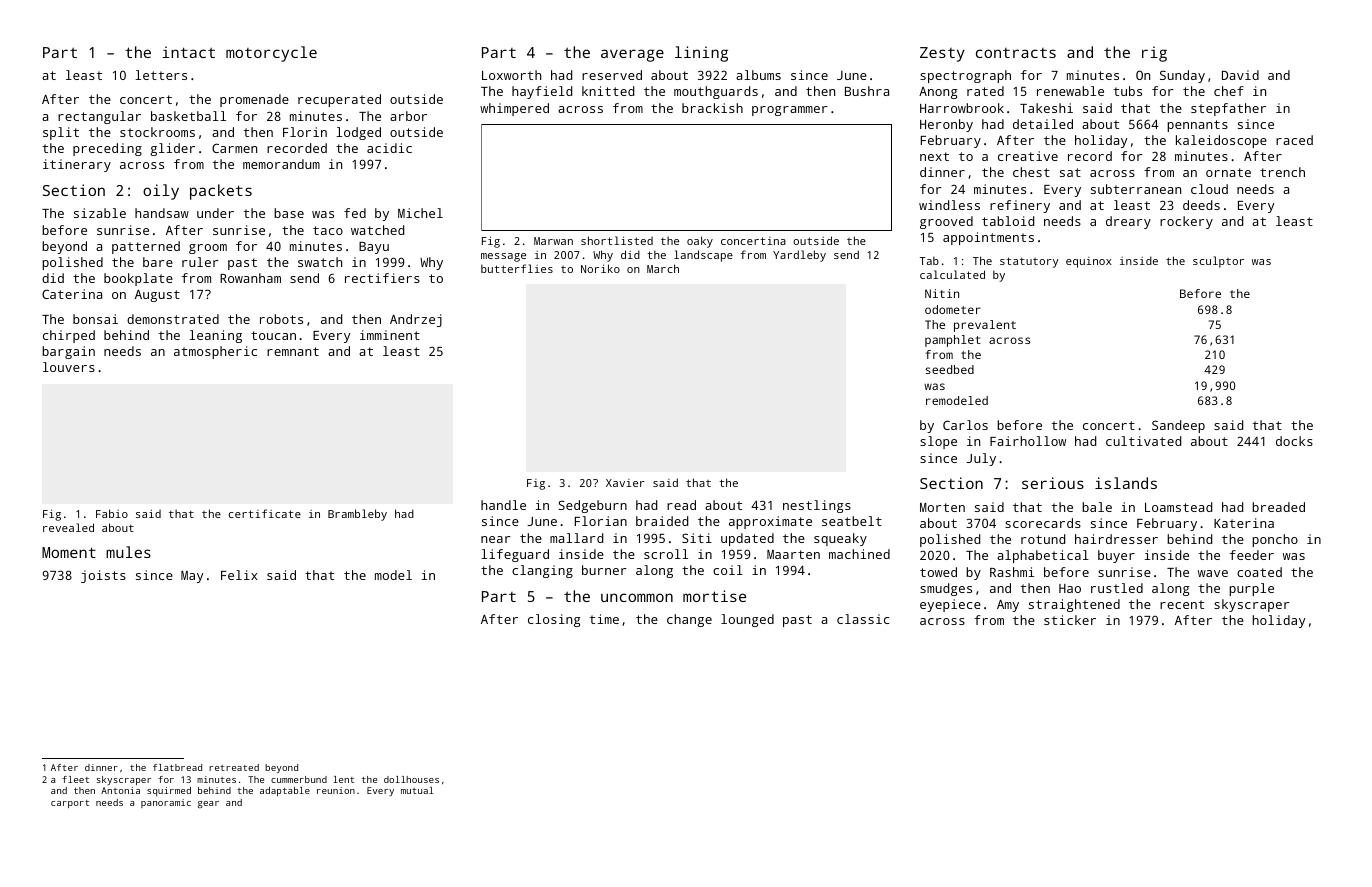 The image size is (1372, 887). I want to click on Felix, so click(239, 575).
